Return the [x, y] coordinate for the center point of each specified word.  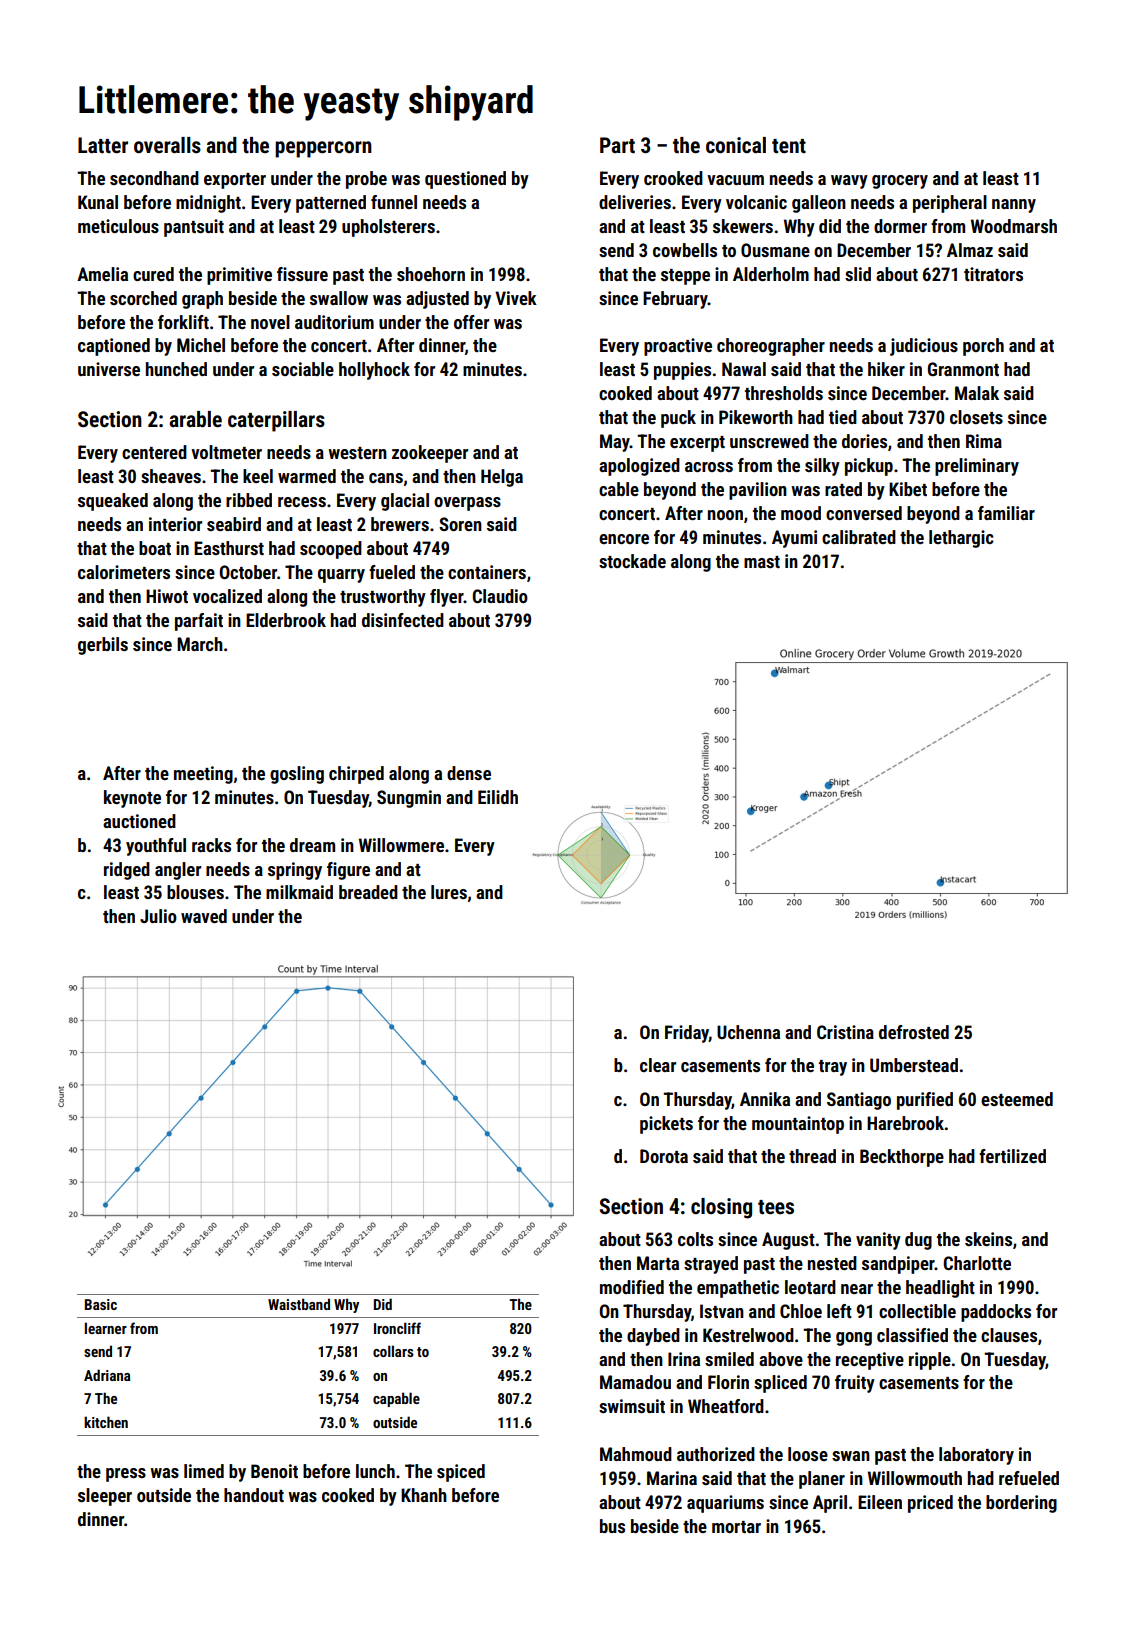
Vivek [516, 298]
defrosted [914, 1032]
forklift [183, 322]
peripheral [950, 204]
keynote [132, 799]
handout [254, 1495]
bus [612, 1526]
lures [449, 892]
